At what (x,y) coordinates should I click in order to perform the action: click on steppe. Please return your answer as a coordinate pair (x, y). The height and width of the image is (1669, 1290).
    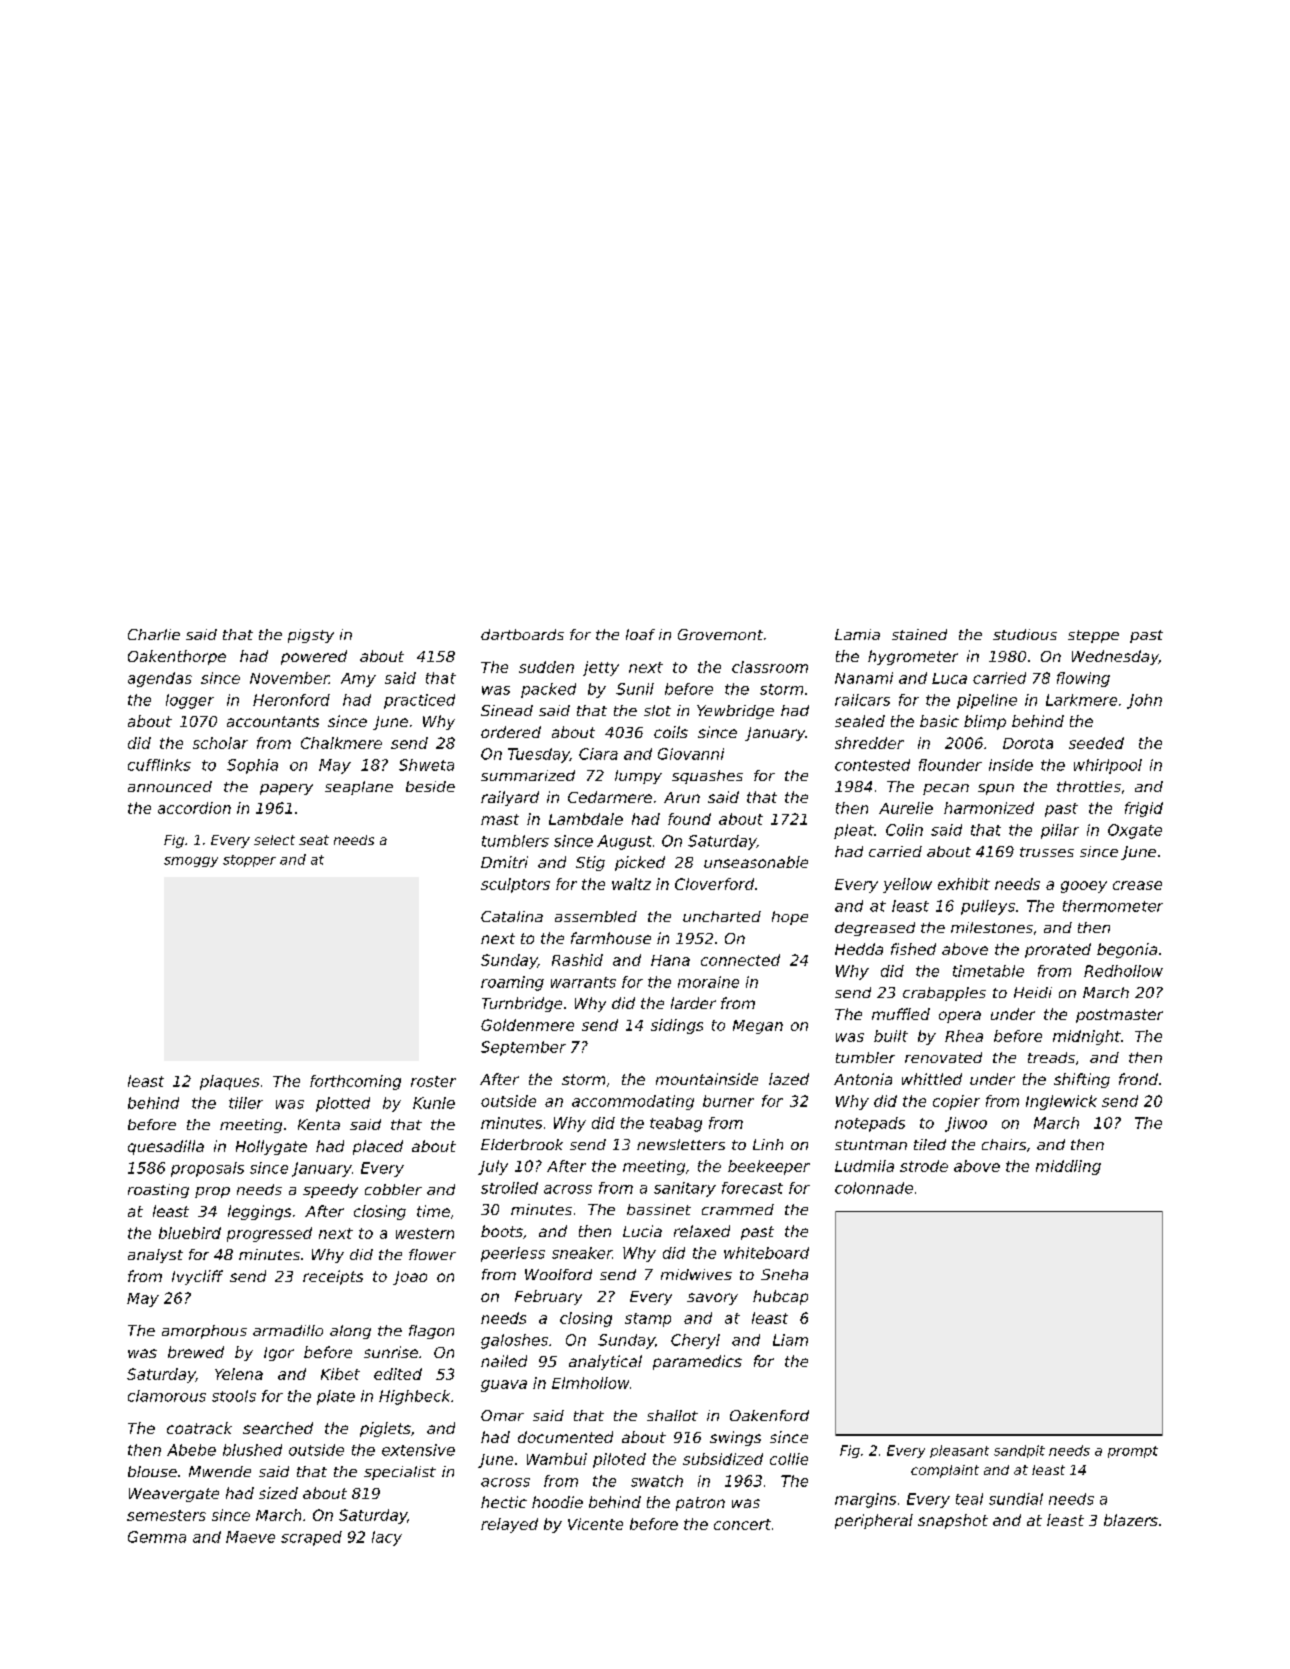
    Looking at the image, I should click on (1093, 636).
